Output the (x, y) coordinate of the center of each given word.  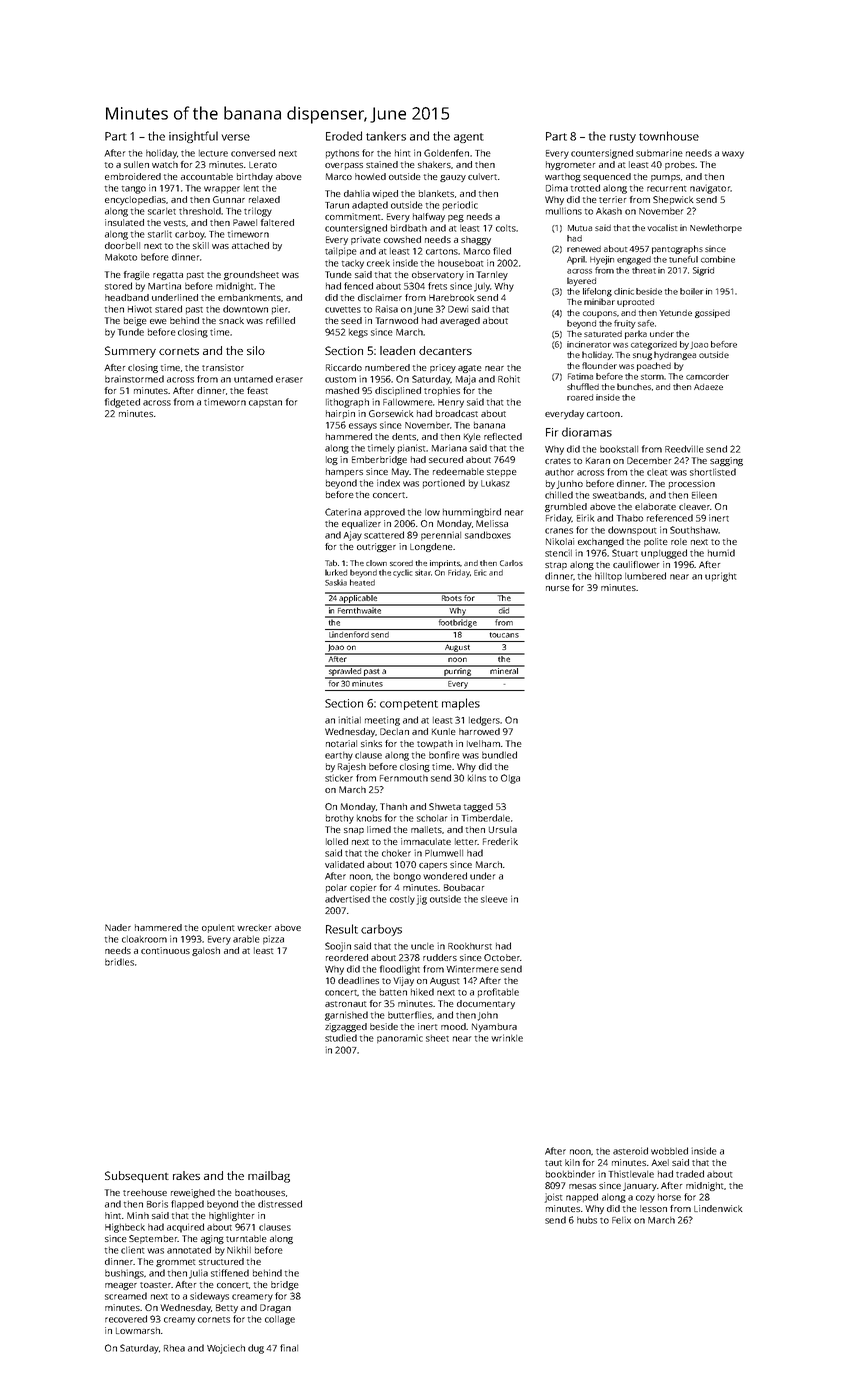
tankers (386, 136)
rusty (623, 138)
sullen (136, 164)
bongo (407, 877)
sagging (726, 461)
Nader (118, 927)
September (153, 1239)
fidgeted (122, 403)
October (502, 957)
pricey (443, 368)
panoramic (400, 1038)
